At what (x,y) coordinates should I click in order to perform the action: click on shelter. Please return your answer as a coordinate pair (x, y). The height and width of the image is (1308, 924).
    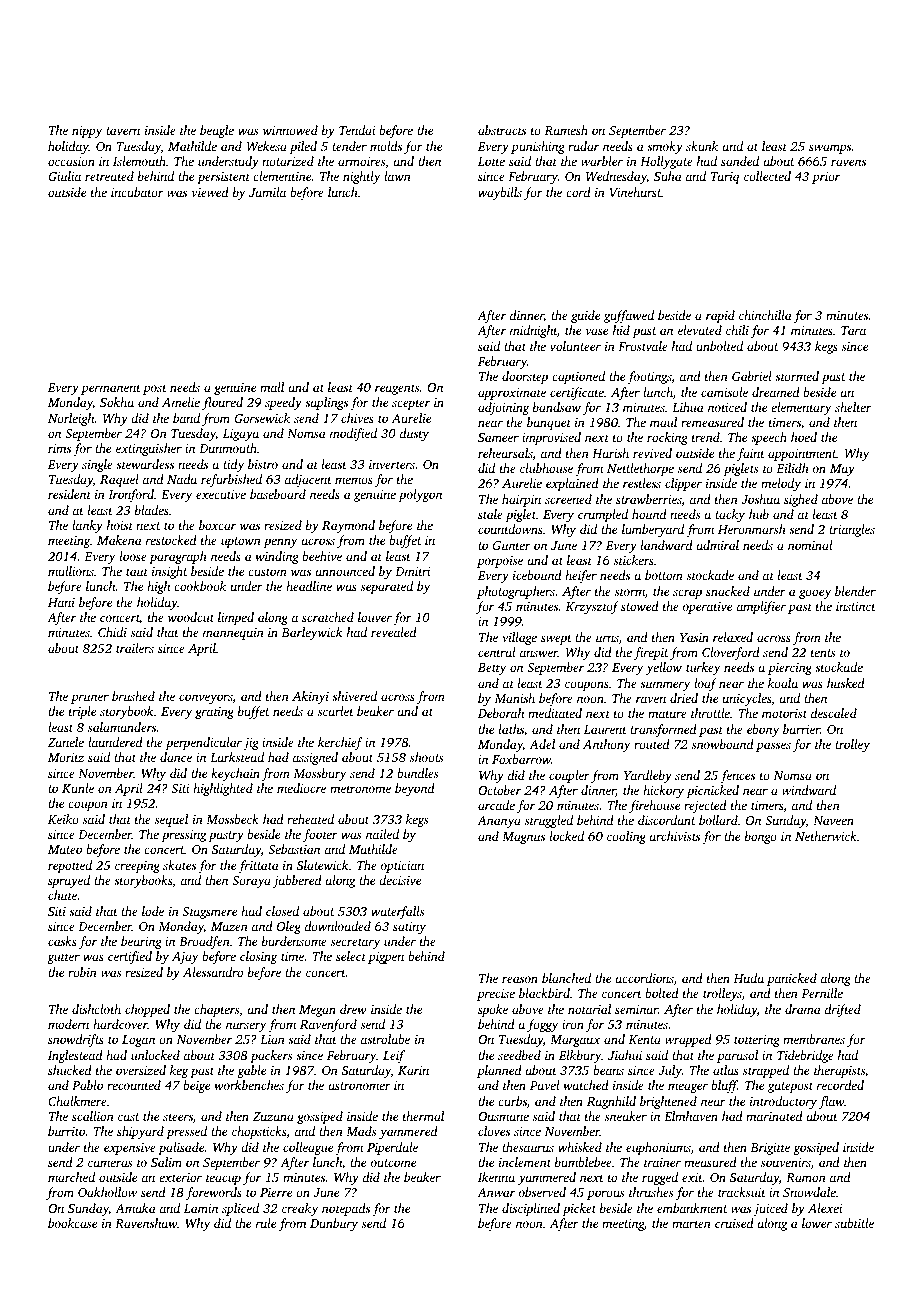
    Looking at the image, I should click on (853, 407).
